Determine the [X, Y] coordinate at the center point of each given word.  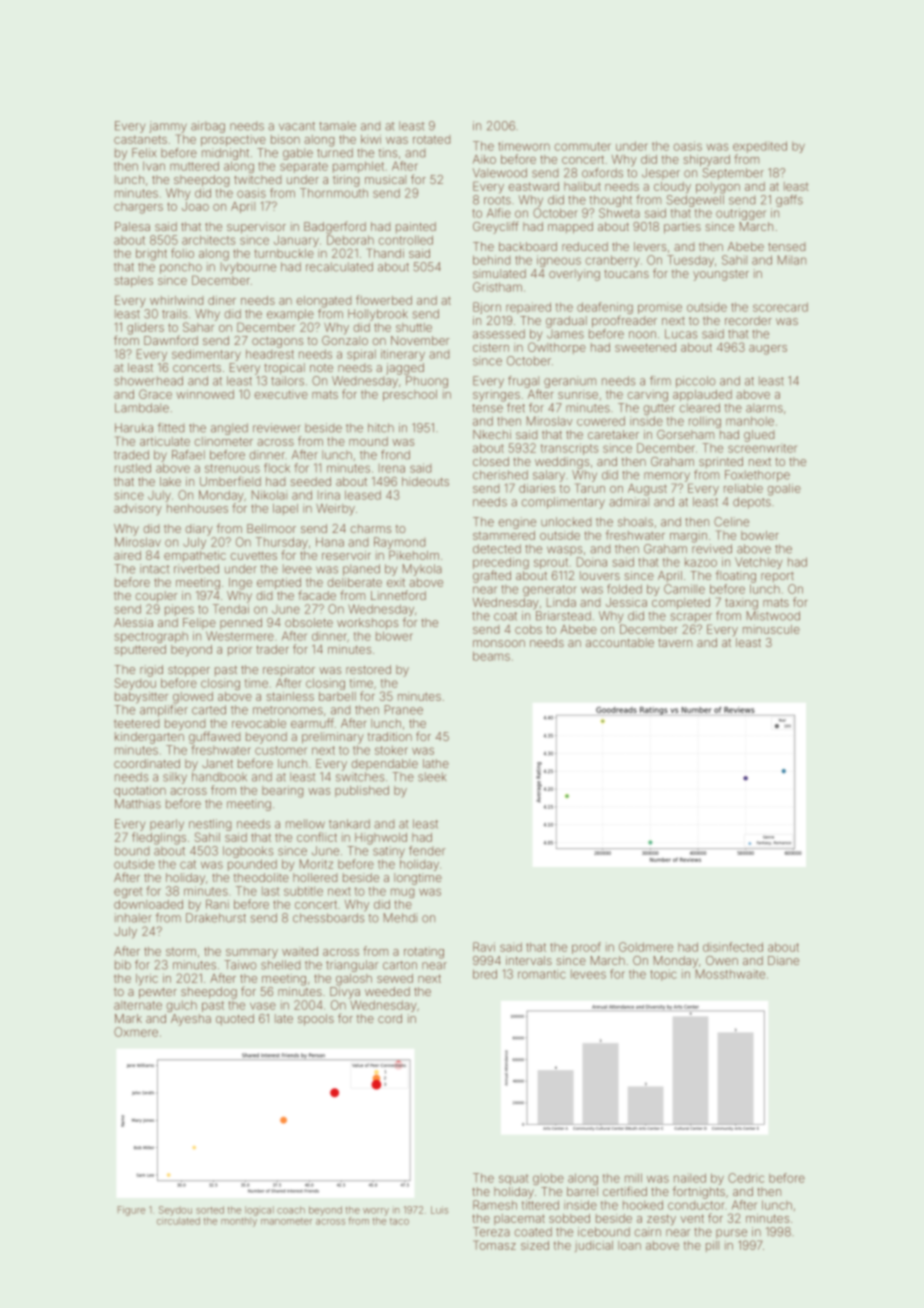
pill [712, 1246]
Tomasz [494, 1245]
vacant [297, 126]
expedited [760, 147]
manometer [286, 1221]
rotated [431, 139]
